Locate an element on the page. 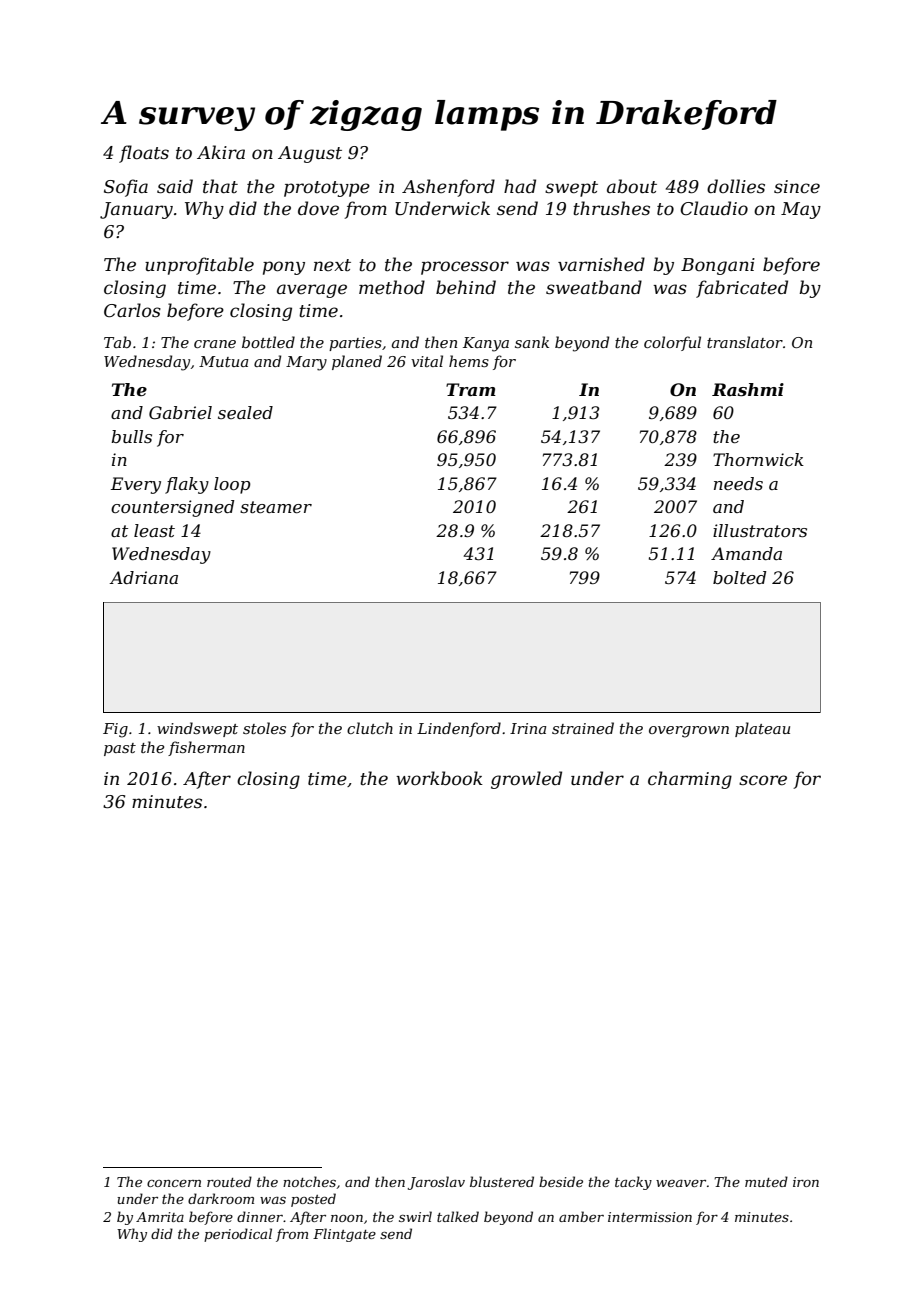 This document has width=924, height=1314. workbook is located at coordinates (439, 778).
